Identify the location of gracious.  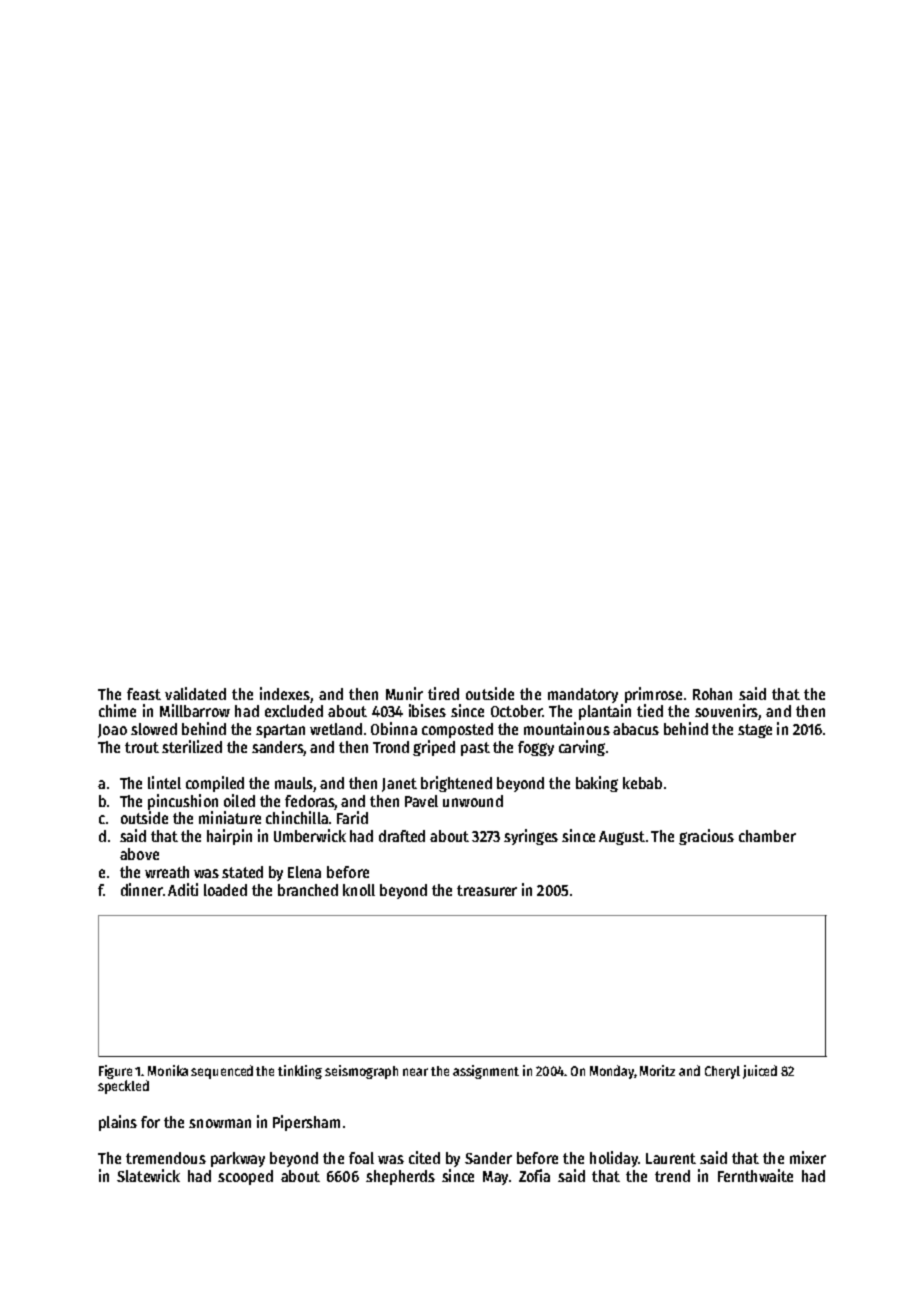
(706, 837).
